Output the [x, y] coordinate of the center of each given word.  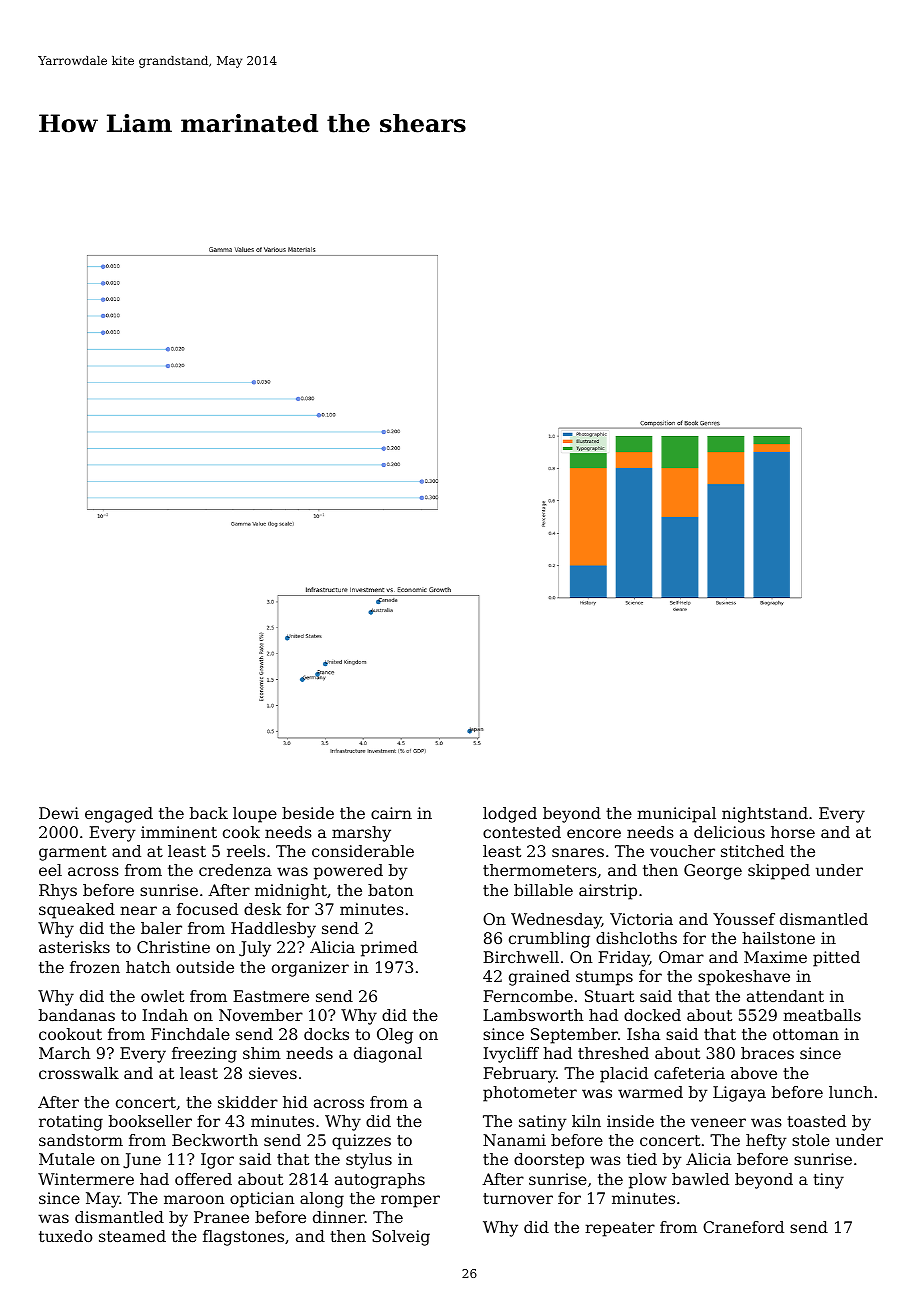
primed [389, 949]
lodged [510, 815]
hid [295, 1102]
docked [652, 1015]
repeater [620, 1229]
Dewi [59, 813]
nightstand [765, 815]
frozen [95, 967]
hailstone [778, 938]
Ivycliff [511, 1055]
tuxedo [66, 1236]
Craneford [743, 1227]
